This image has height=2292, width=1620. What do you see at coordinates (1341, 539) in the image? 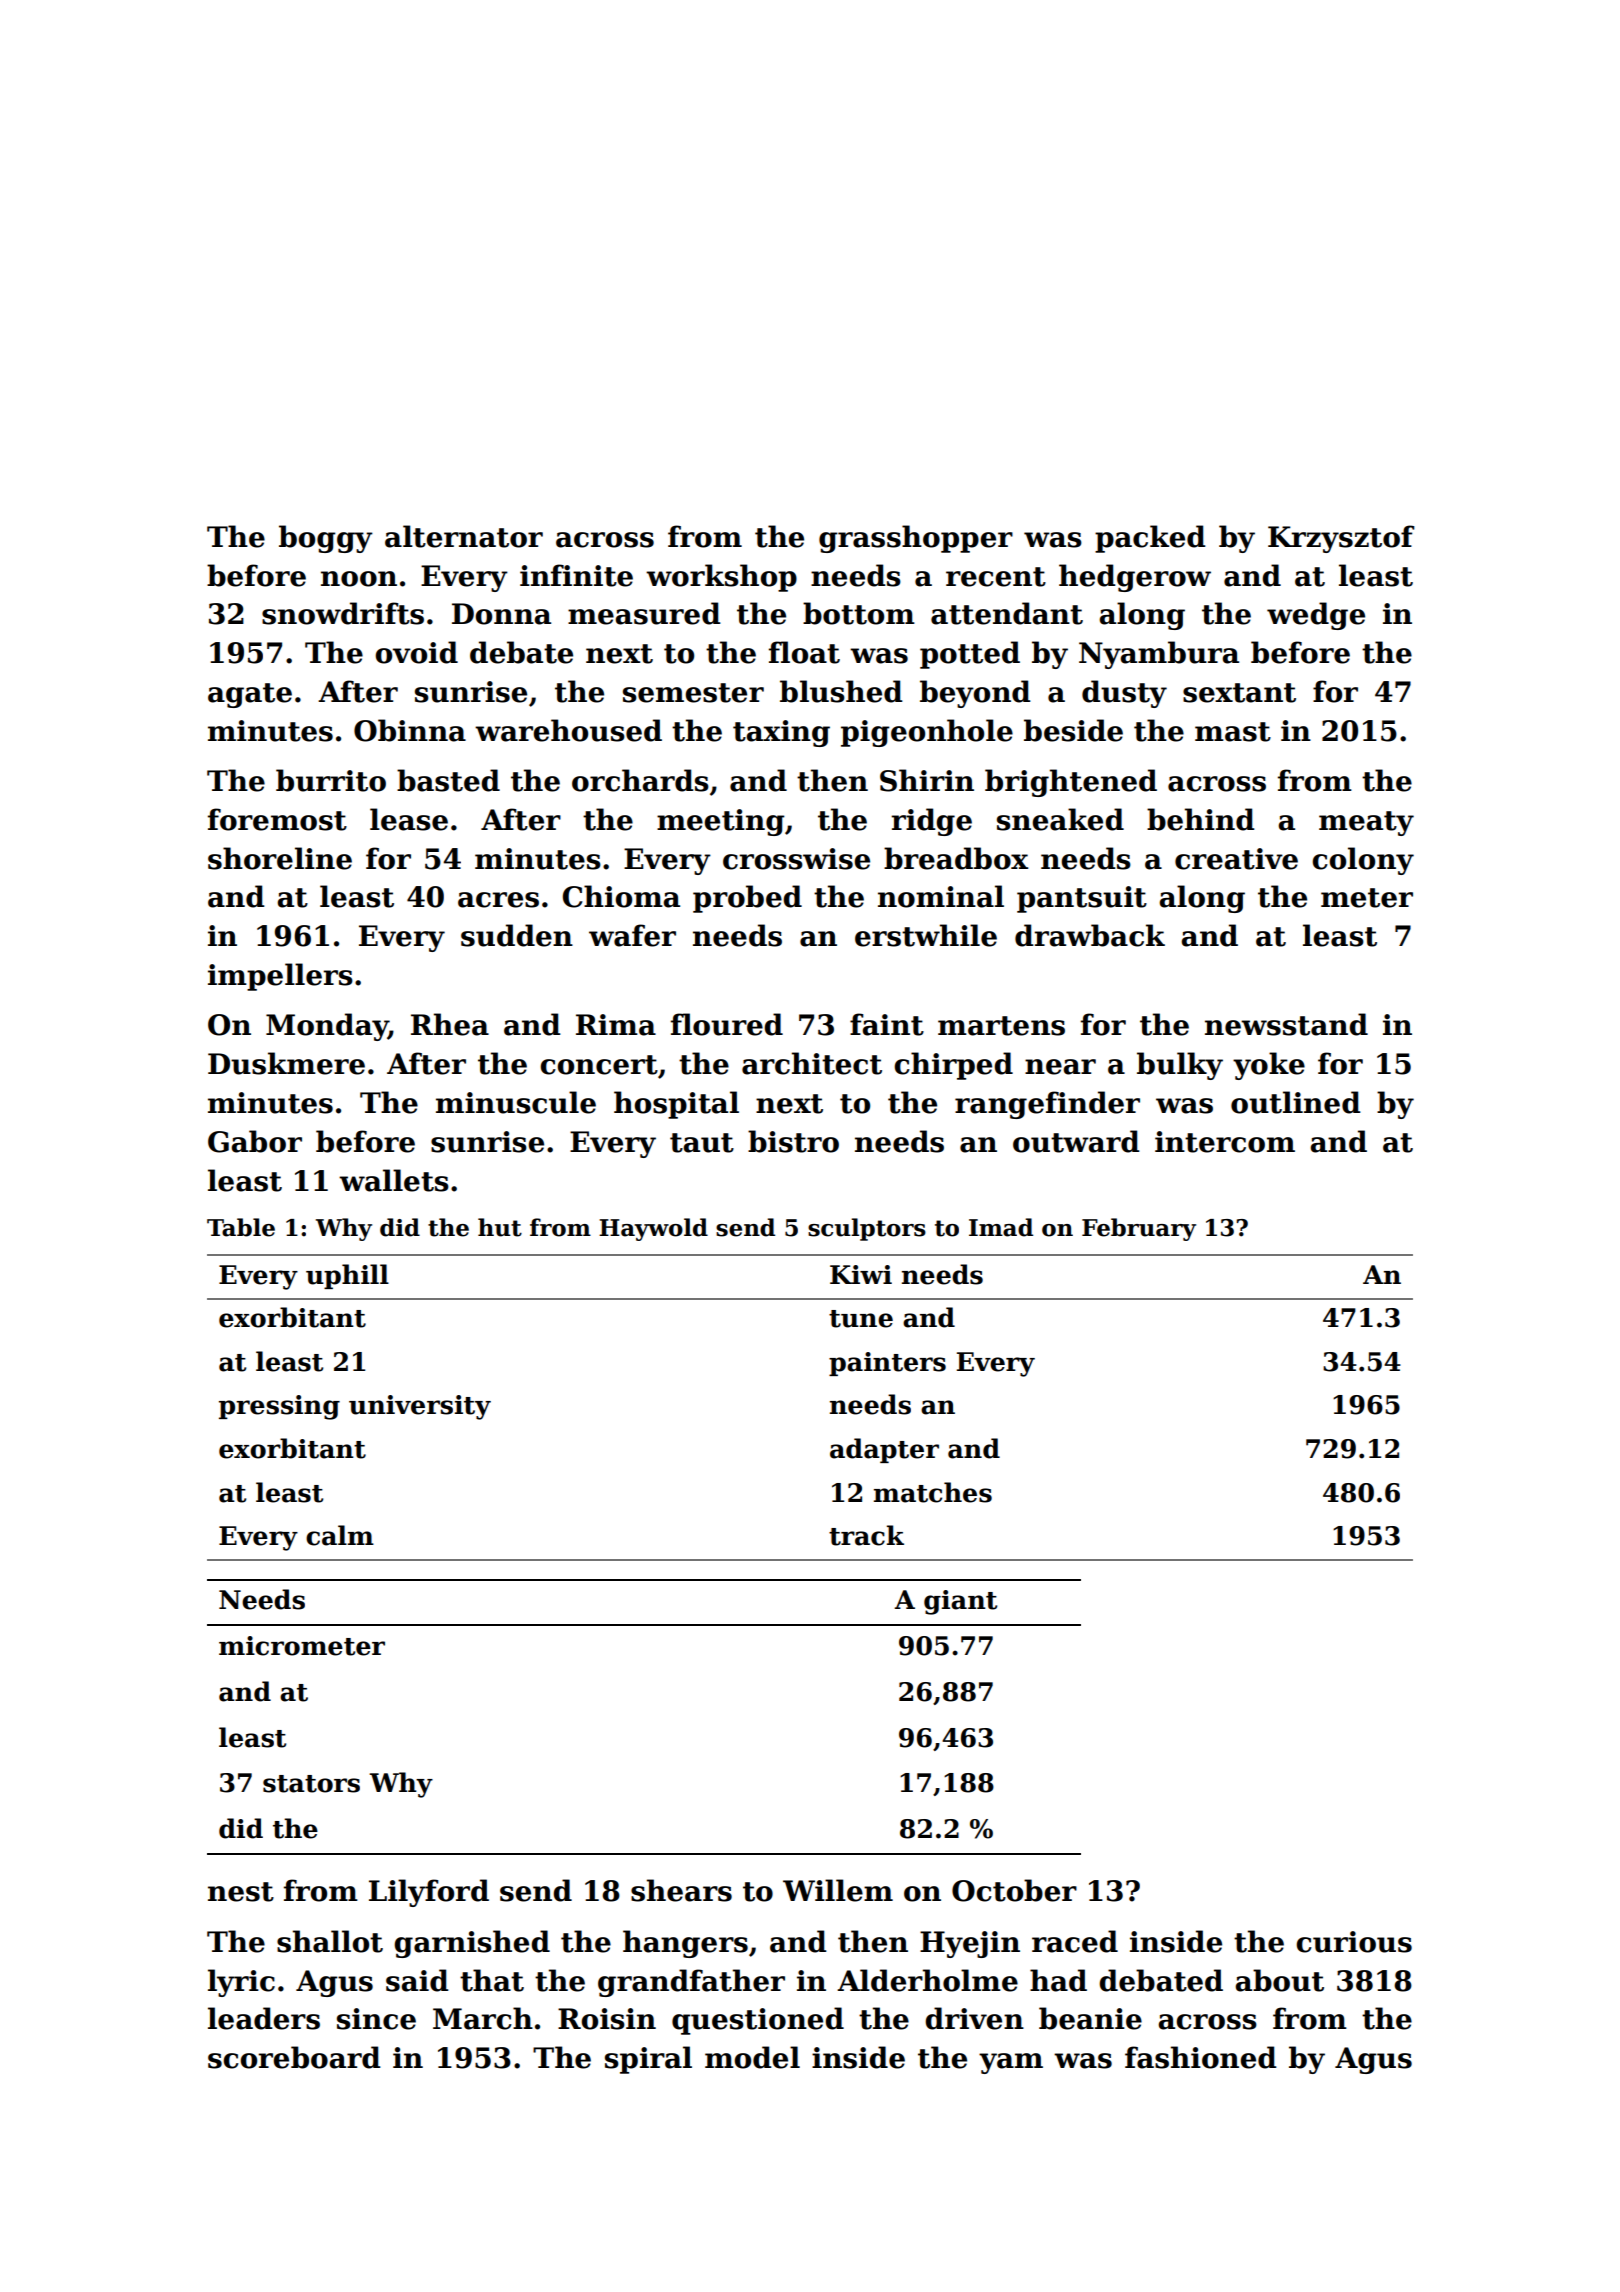
I see `Krzysztof` at bounding box center [1341, 539].
